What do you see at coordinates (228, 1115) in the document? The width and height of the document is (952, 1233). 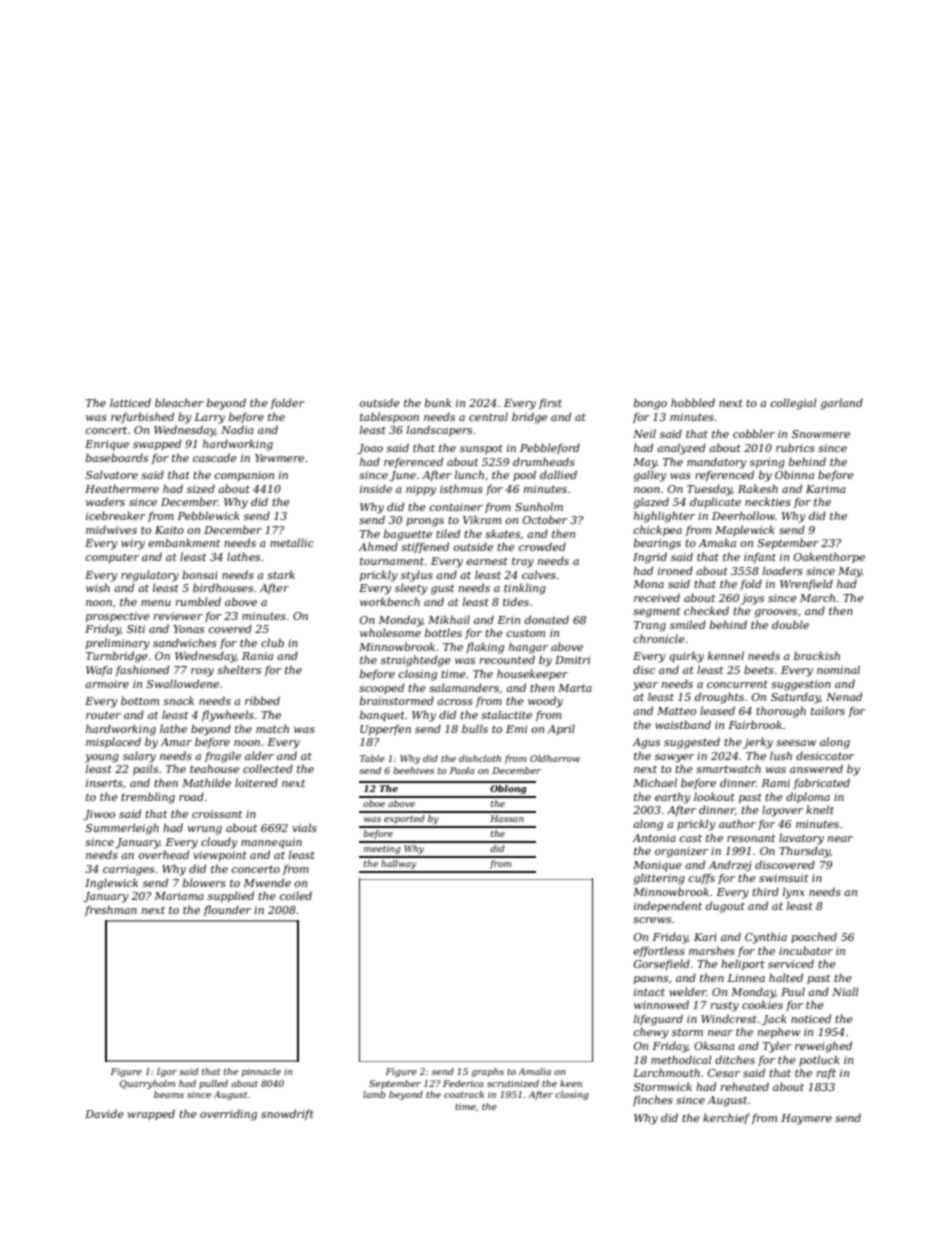 I see `overriding` at bounding box center [228, 1115].
